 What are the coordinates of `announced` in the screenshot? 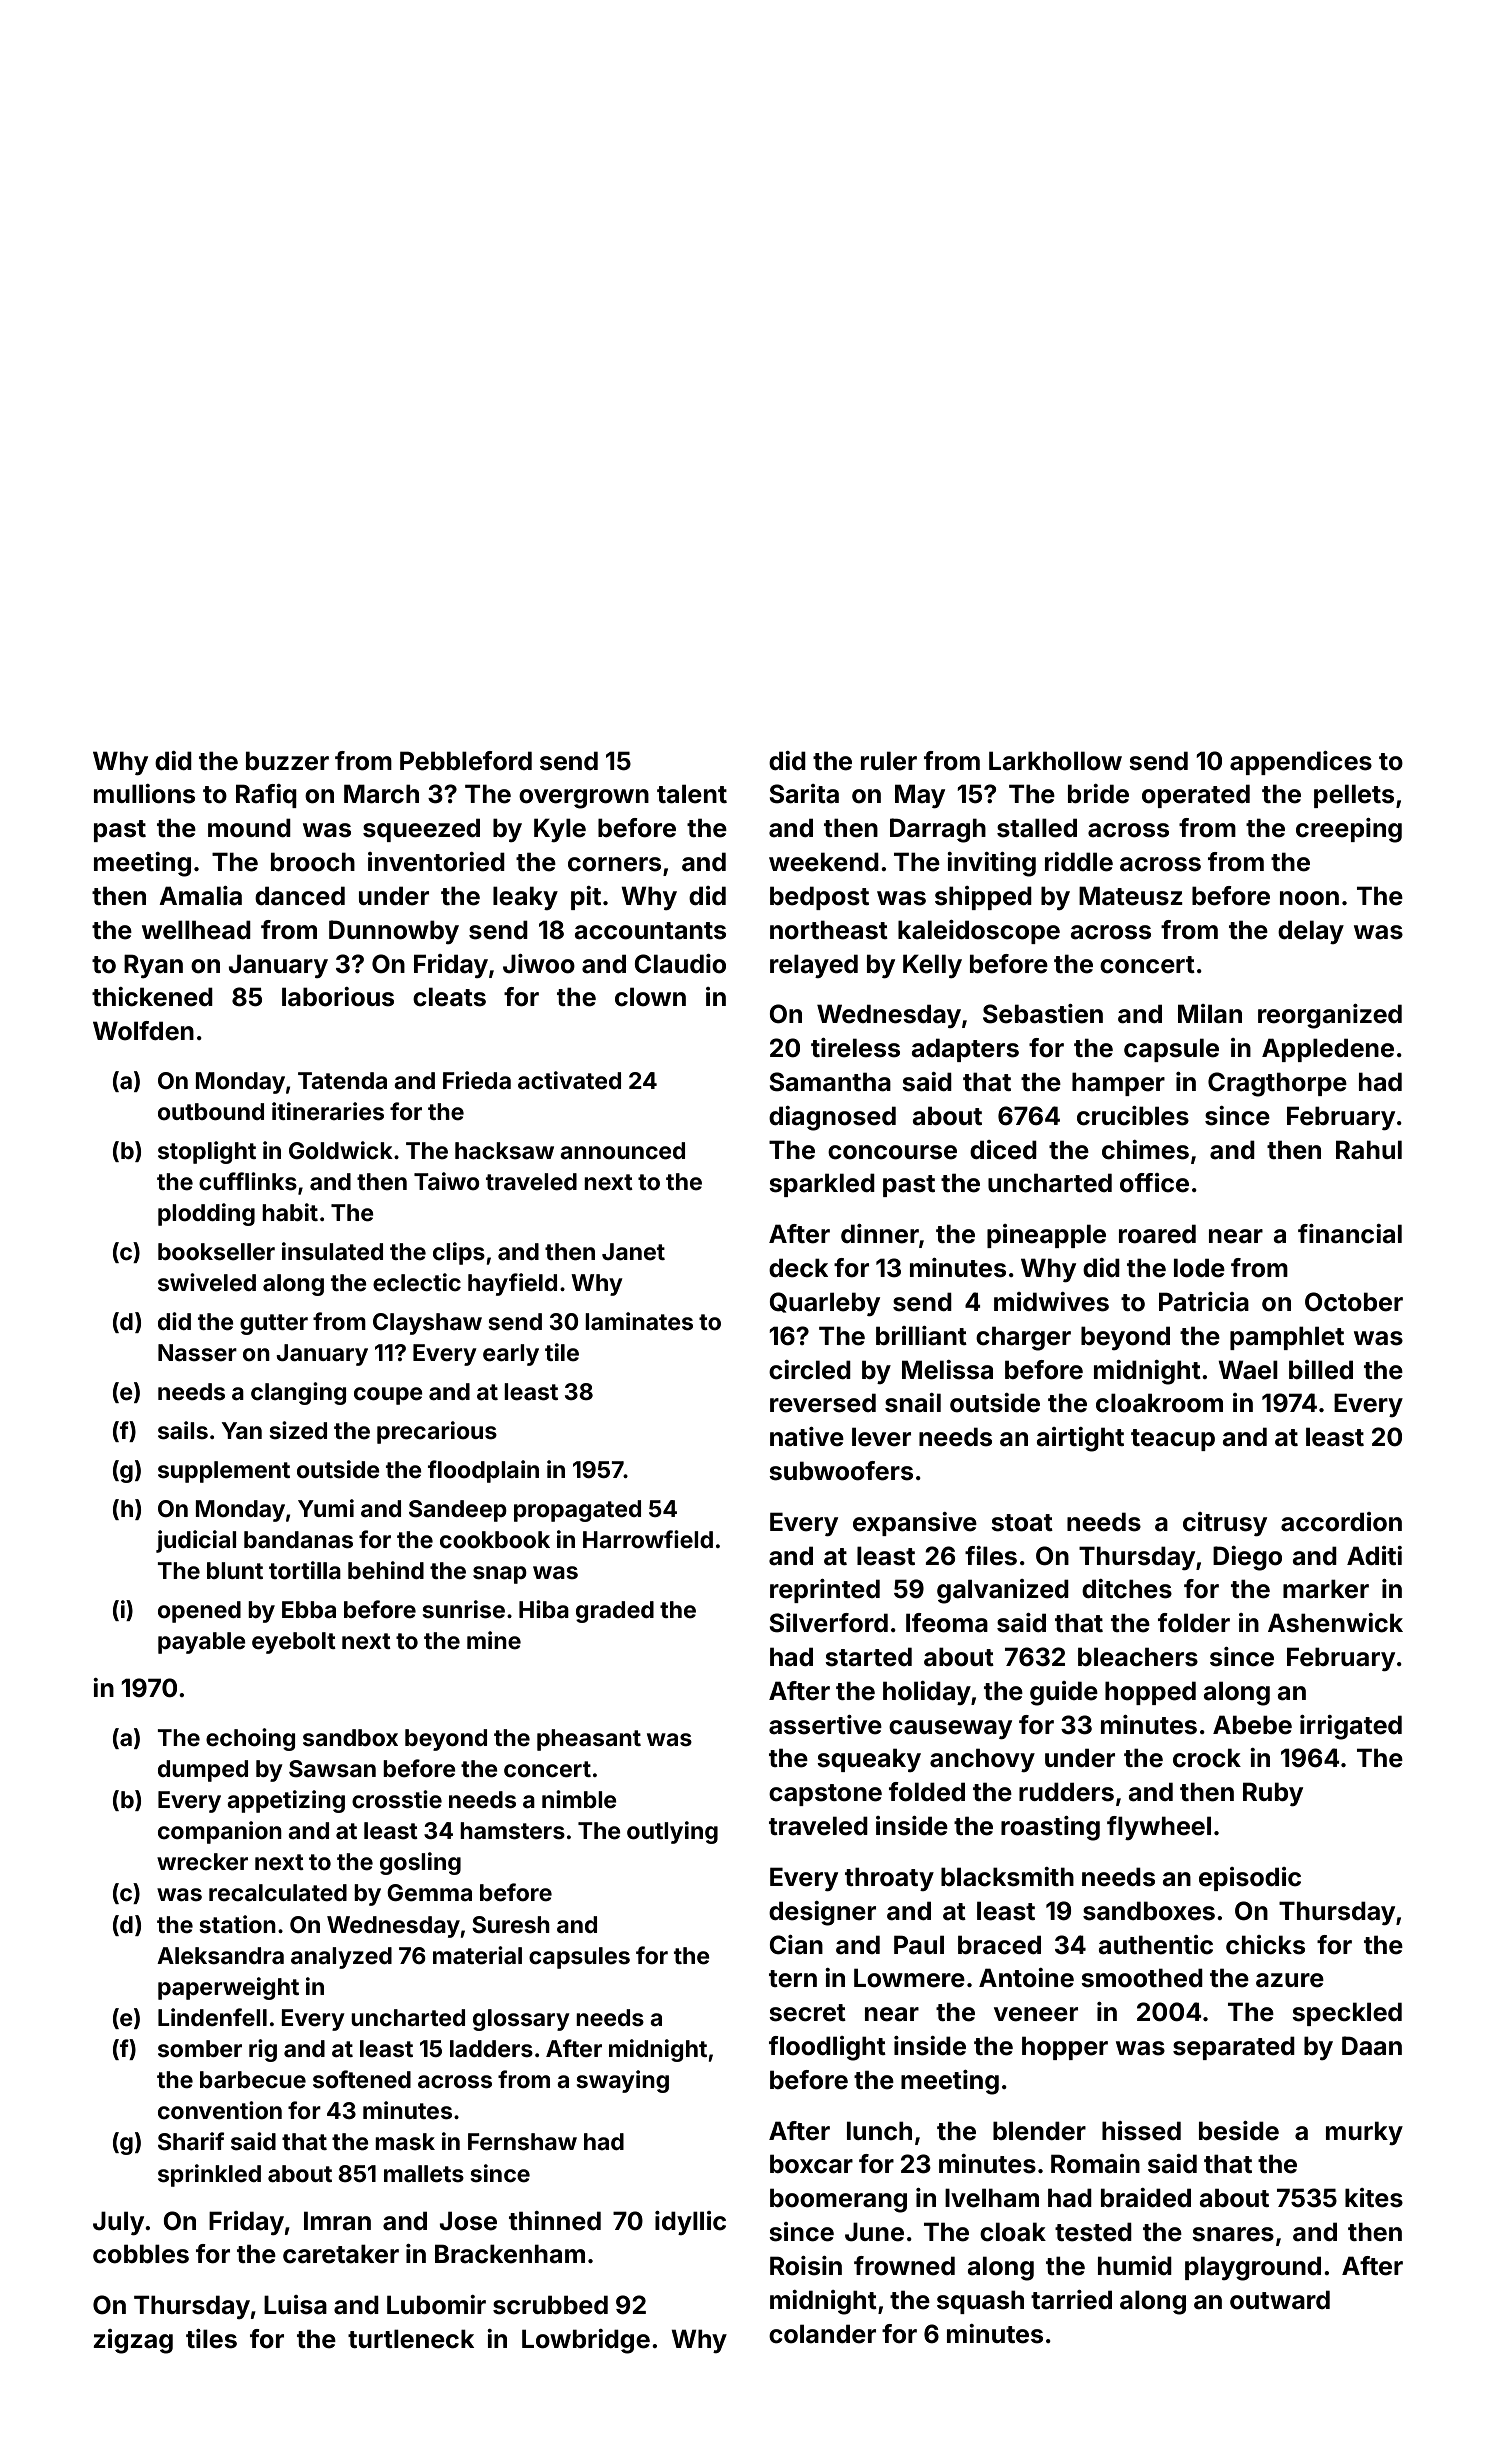 It's located at (622, 1151).
